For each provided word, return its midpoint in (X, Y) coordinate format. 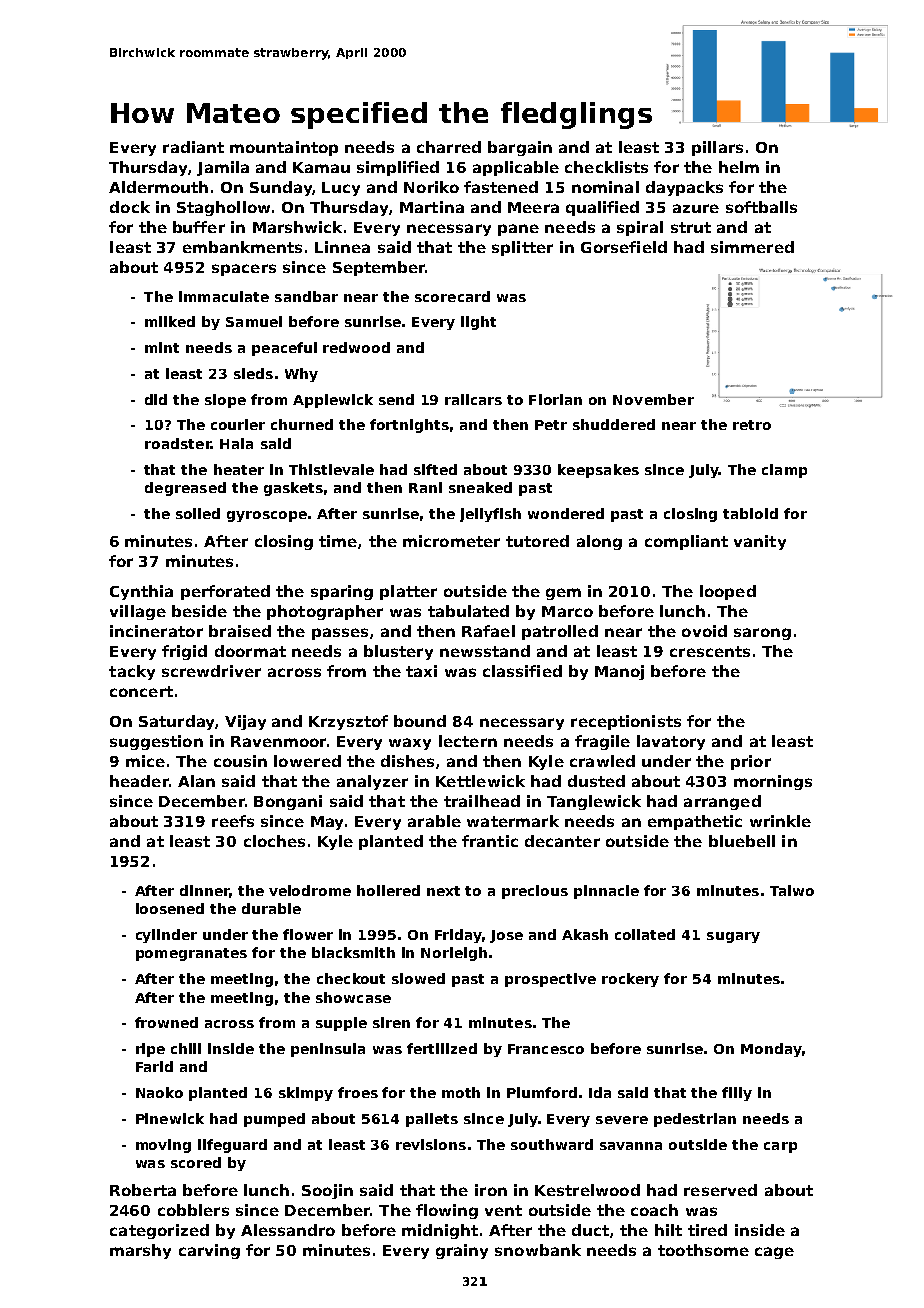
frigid (184, 652)
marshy (140, 1251)
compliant (686, 542)
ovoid (704, 631)
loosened (170, 908)
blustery (398, 652)
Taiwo (792, 890)
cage (774, 1253)
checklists (606, 167)
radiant (193, 147)
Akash (585, 934)
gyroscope (267, 516)
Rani (425, 487)
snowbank (538, 1250)
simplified (398, 168)
